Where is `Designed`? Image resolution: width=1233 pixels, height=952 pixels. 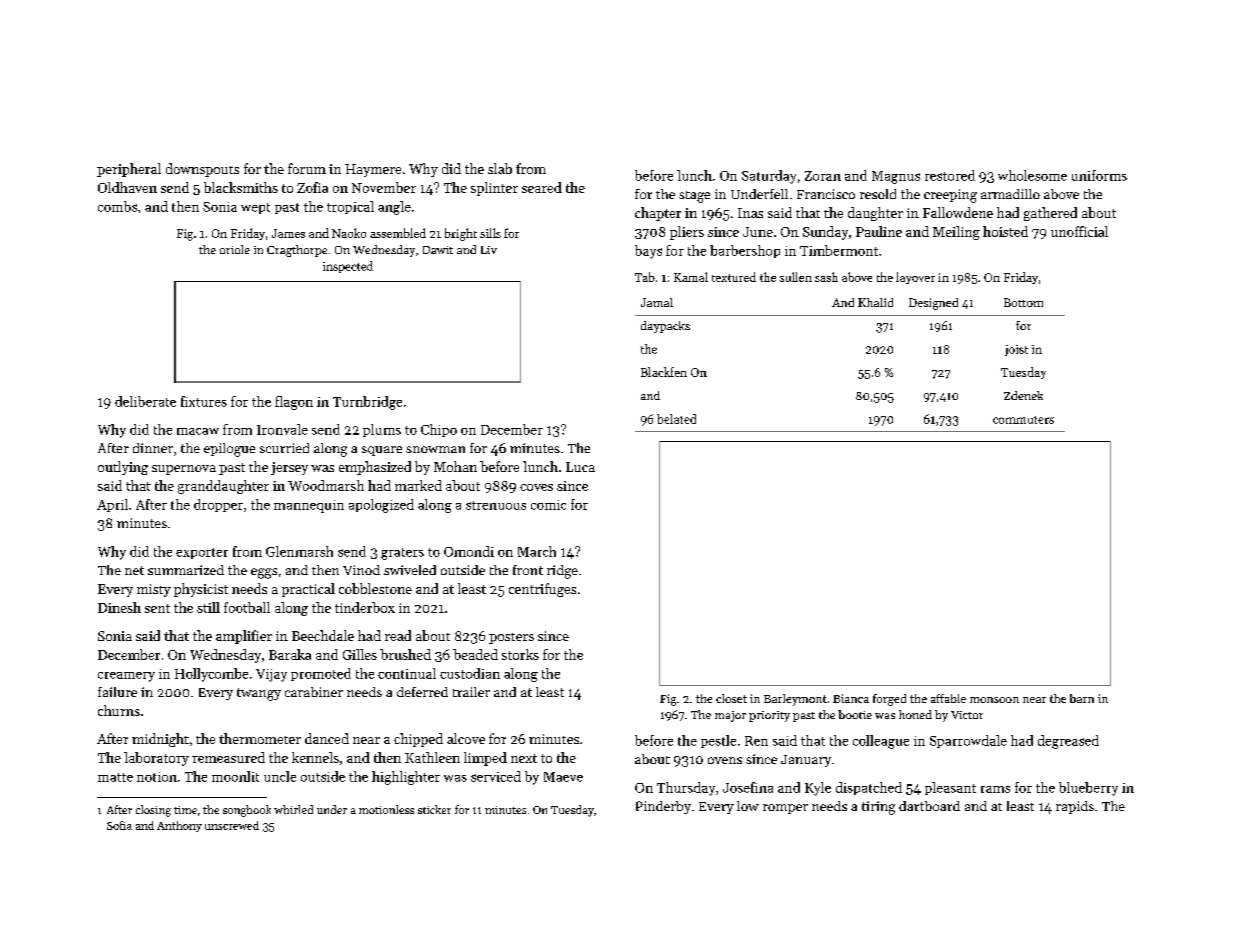
Designed is located at coordinates (933, 304).
